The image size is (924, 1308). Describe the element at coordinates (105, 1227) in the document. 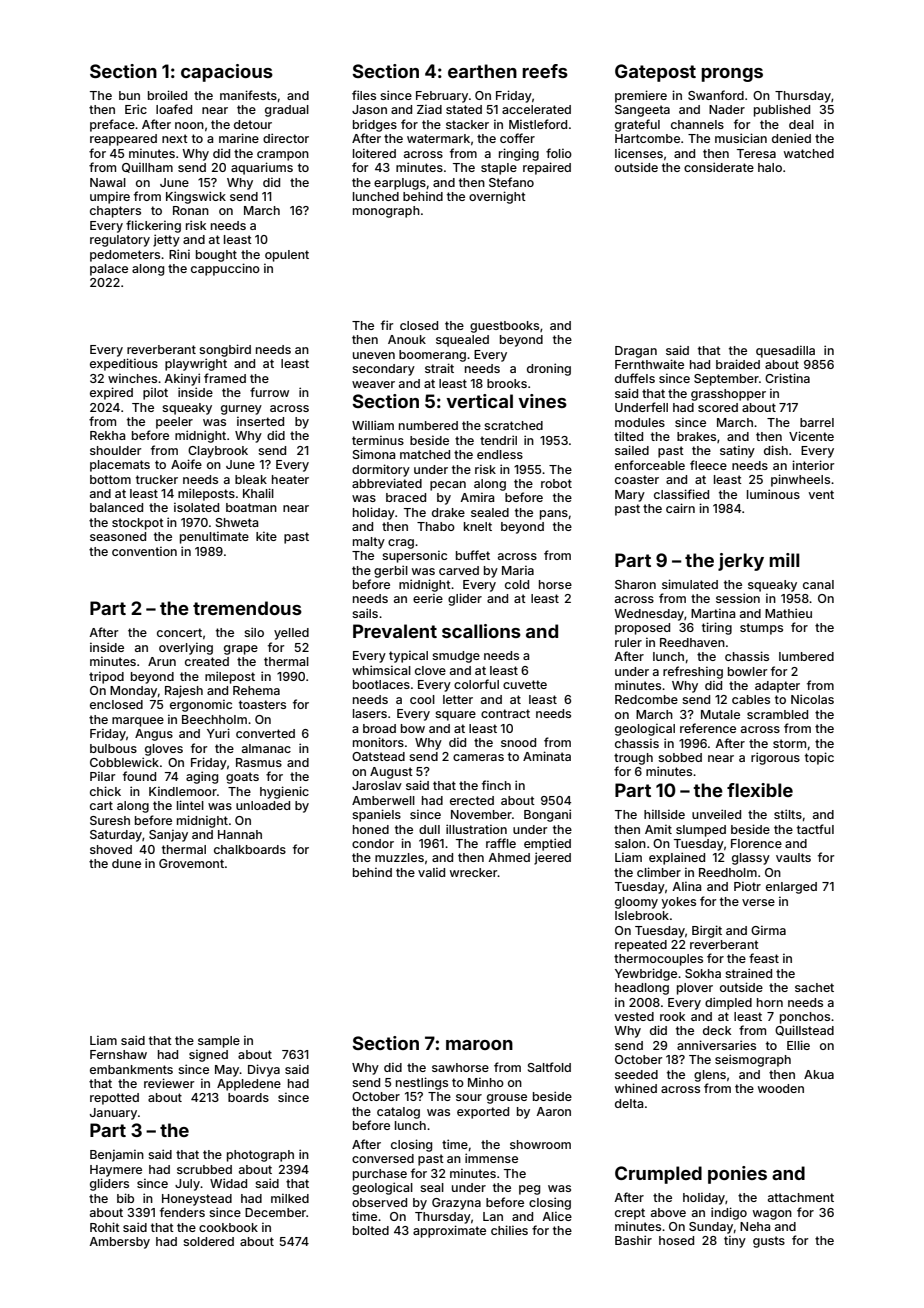

I see `Rohit` at that location.
